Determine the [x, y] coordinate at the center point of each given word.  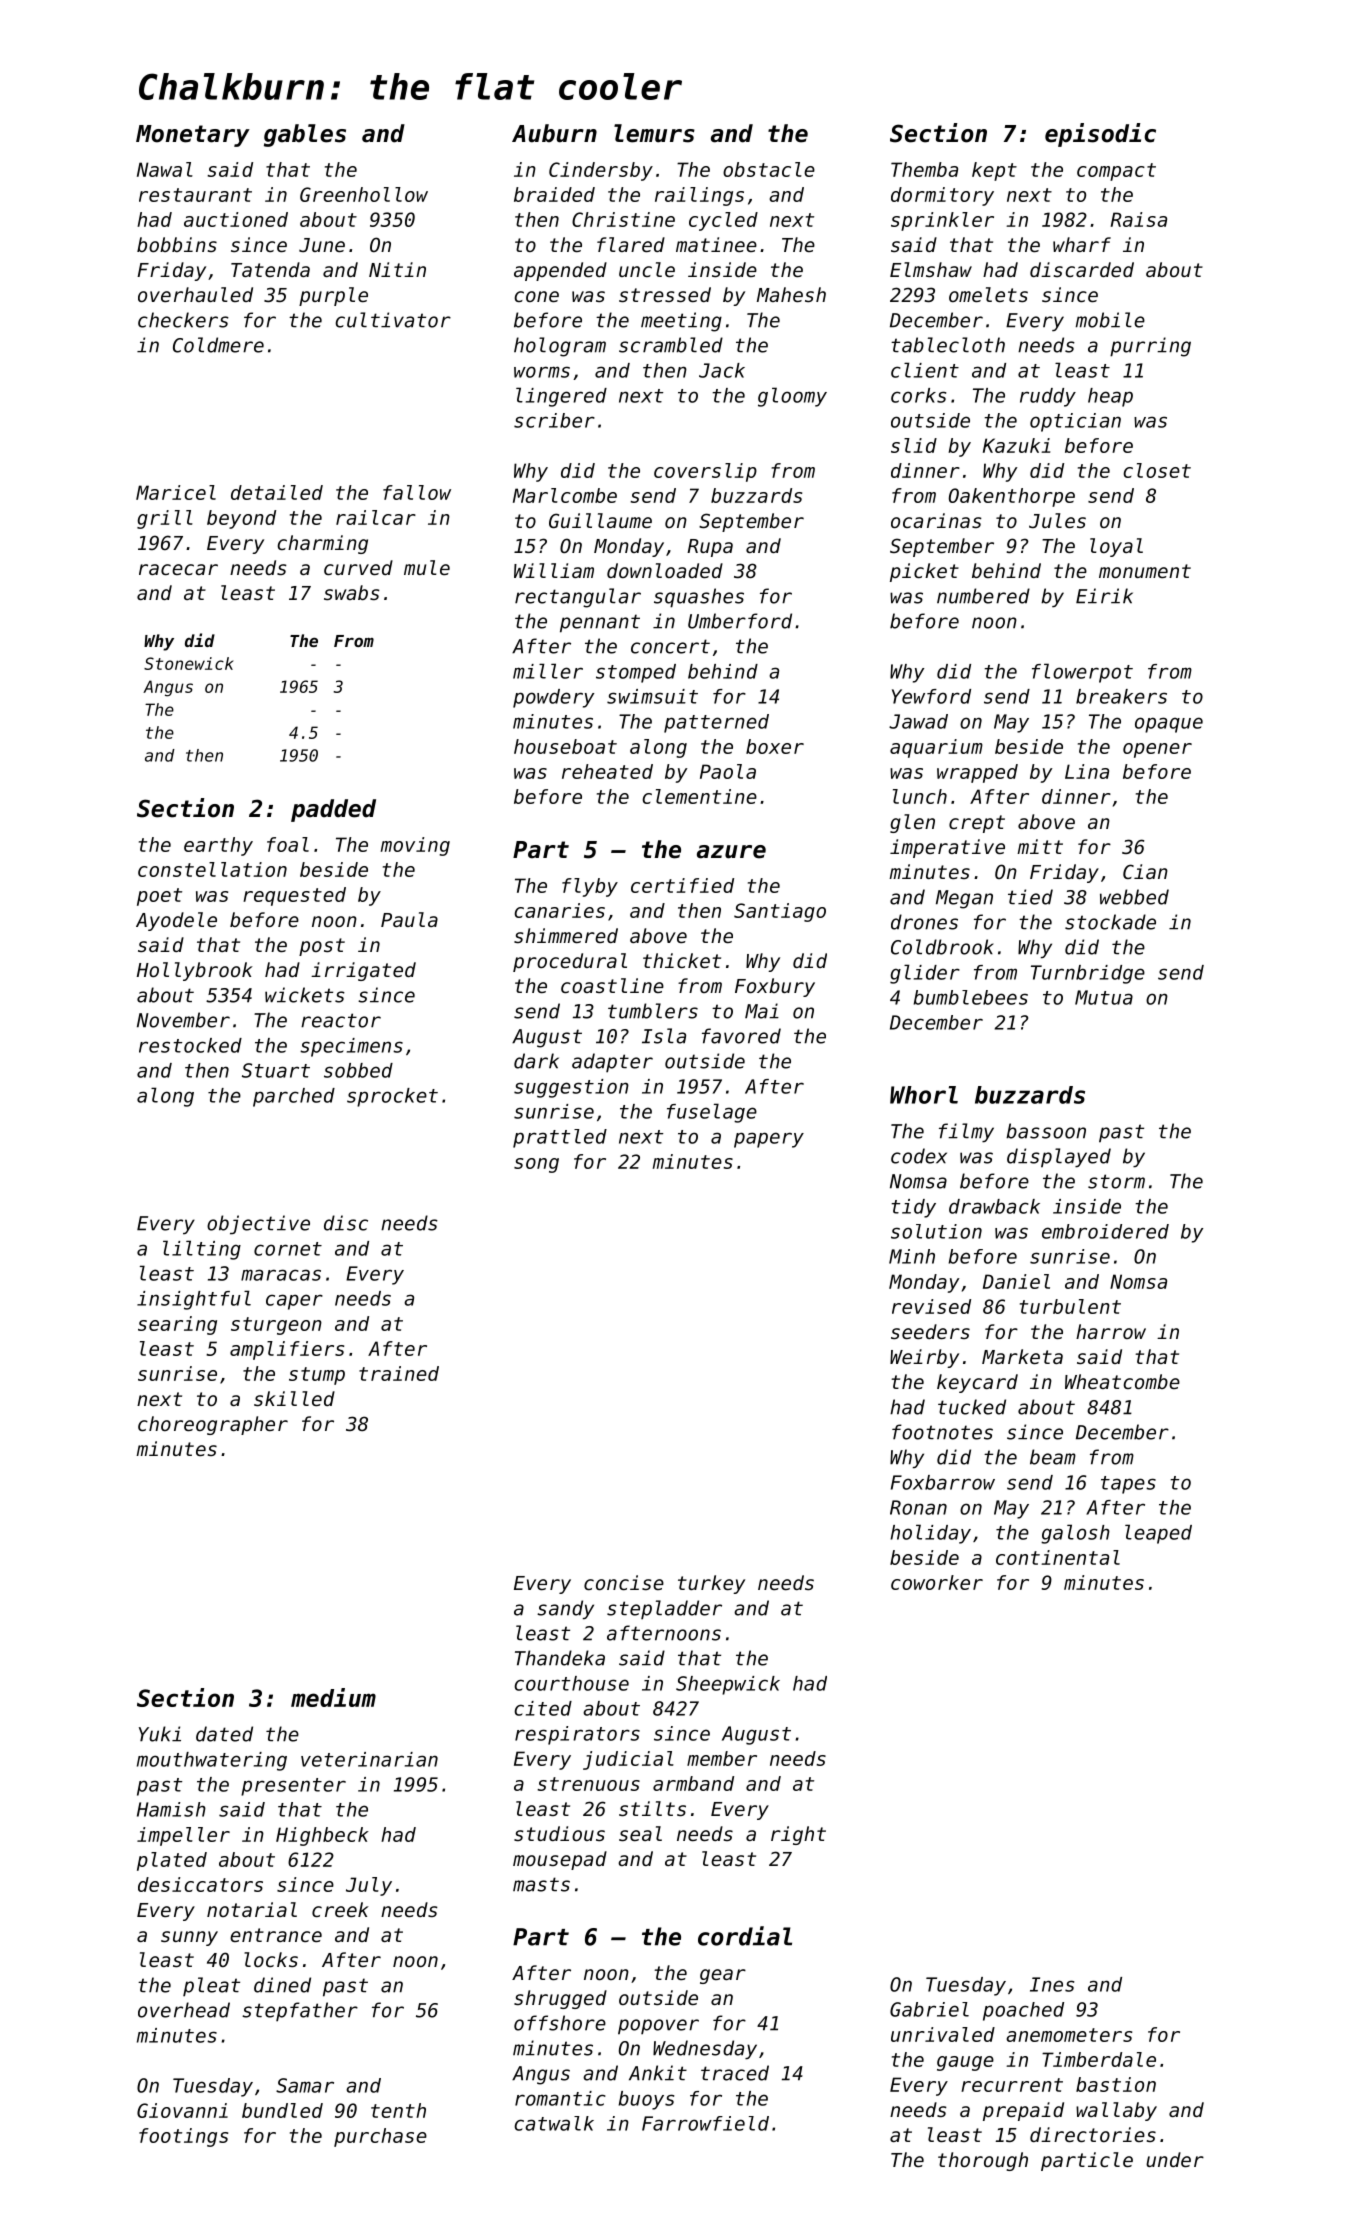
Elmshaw [931, 269]
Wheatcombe [1122, 1381]
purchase [380, 2137]
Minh [912, 1256]
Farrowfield [705, 2123]
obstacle [769, 169]
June [322, 245]
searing [177, 1325]
